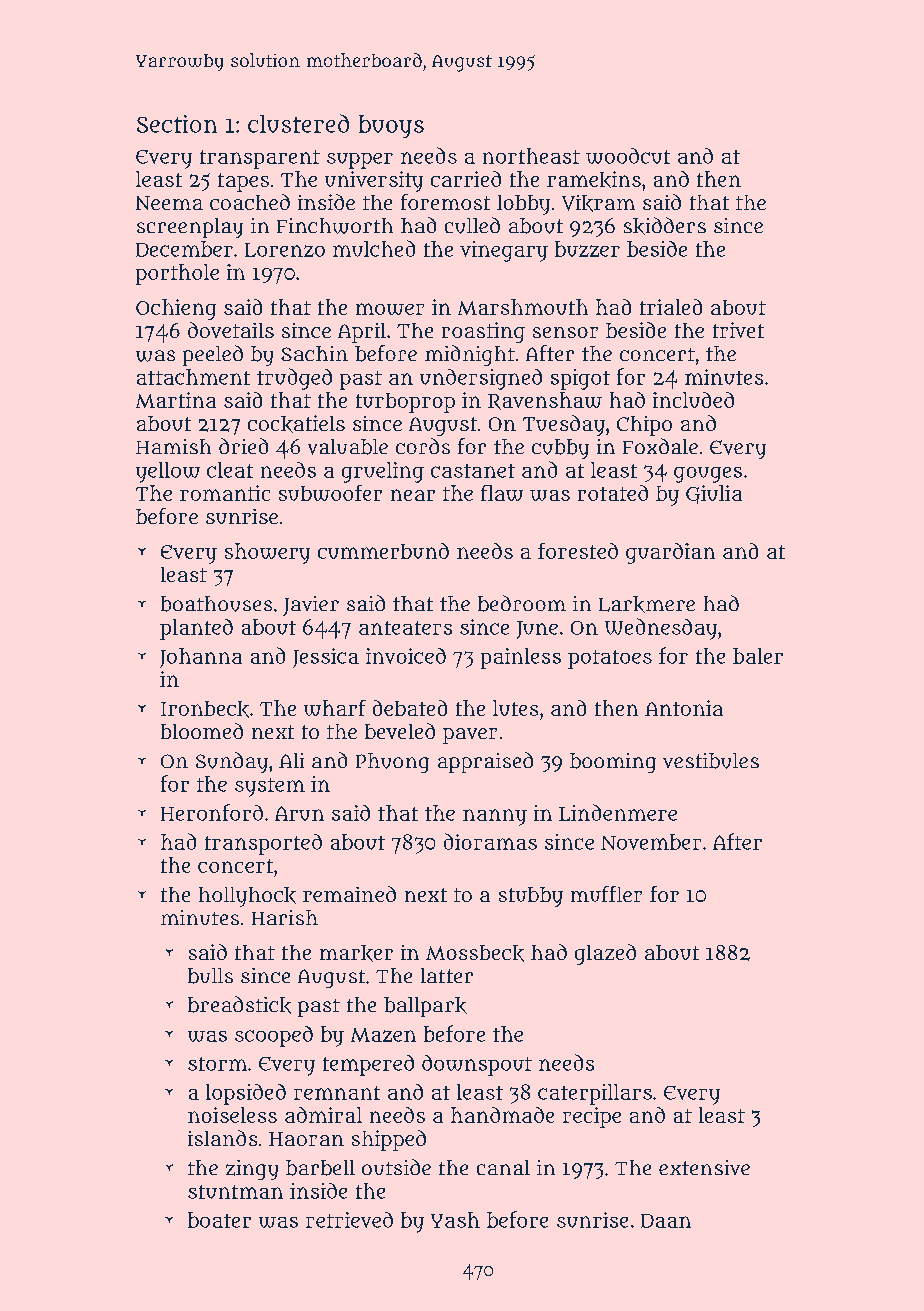 The width and height of the document is (924, 1311). Describe the element at coordinates (537, 630) in the document. I see `June` at that location.
